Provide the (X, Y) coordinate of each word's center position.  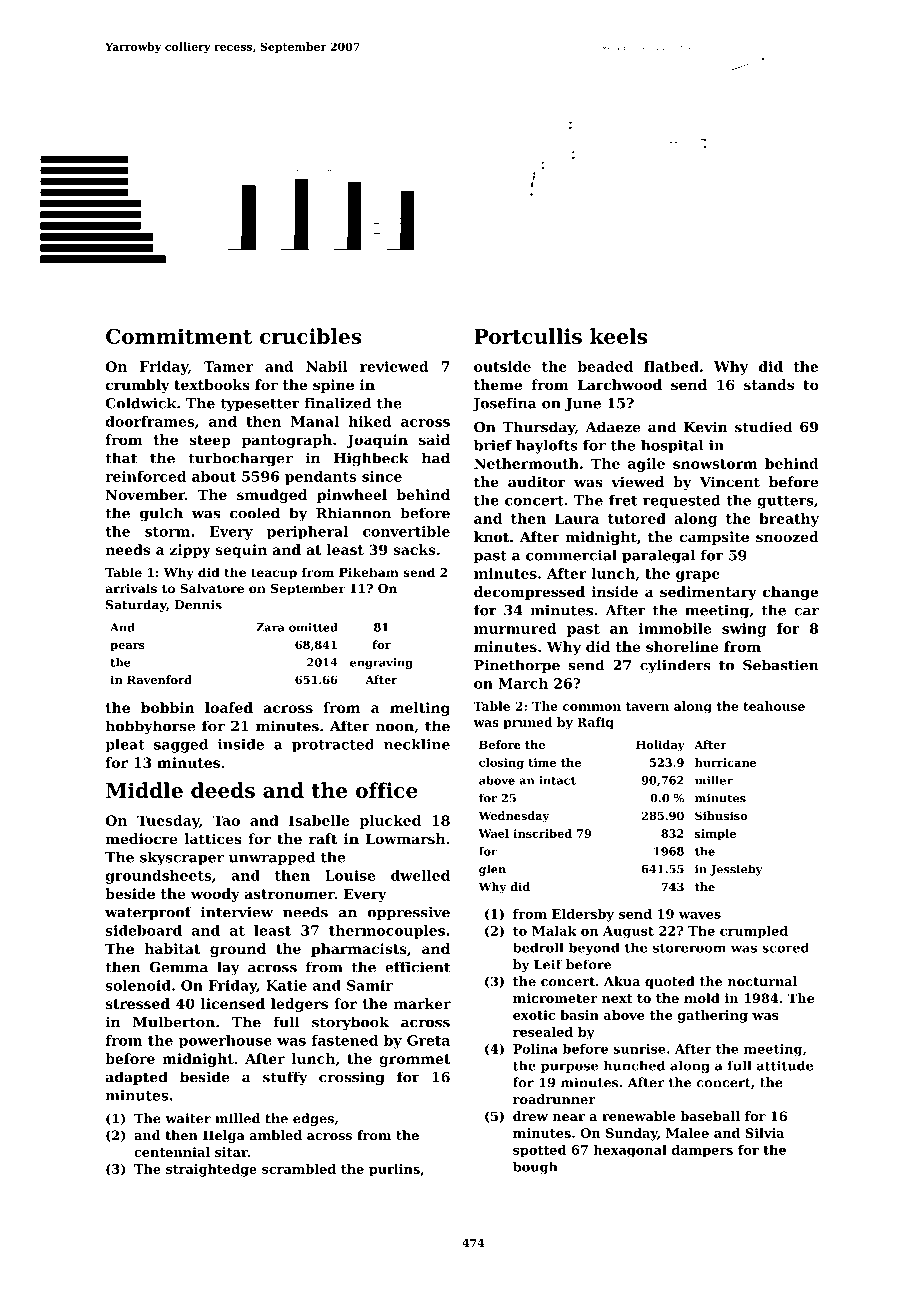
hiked (370, 421)
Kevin (706, 427)
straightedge (211, 1170)
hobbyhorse (150, 727)
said (434, 439)
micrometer (555, 998)
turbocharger (240, 459)
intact (557, 780)
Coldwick (141, 403)
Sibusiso (721, 815)
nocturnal (762, 981)
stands (769, 384)
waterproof (148, 913)
